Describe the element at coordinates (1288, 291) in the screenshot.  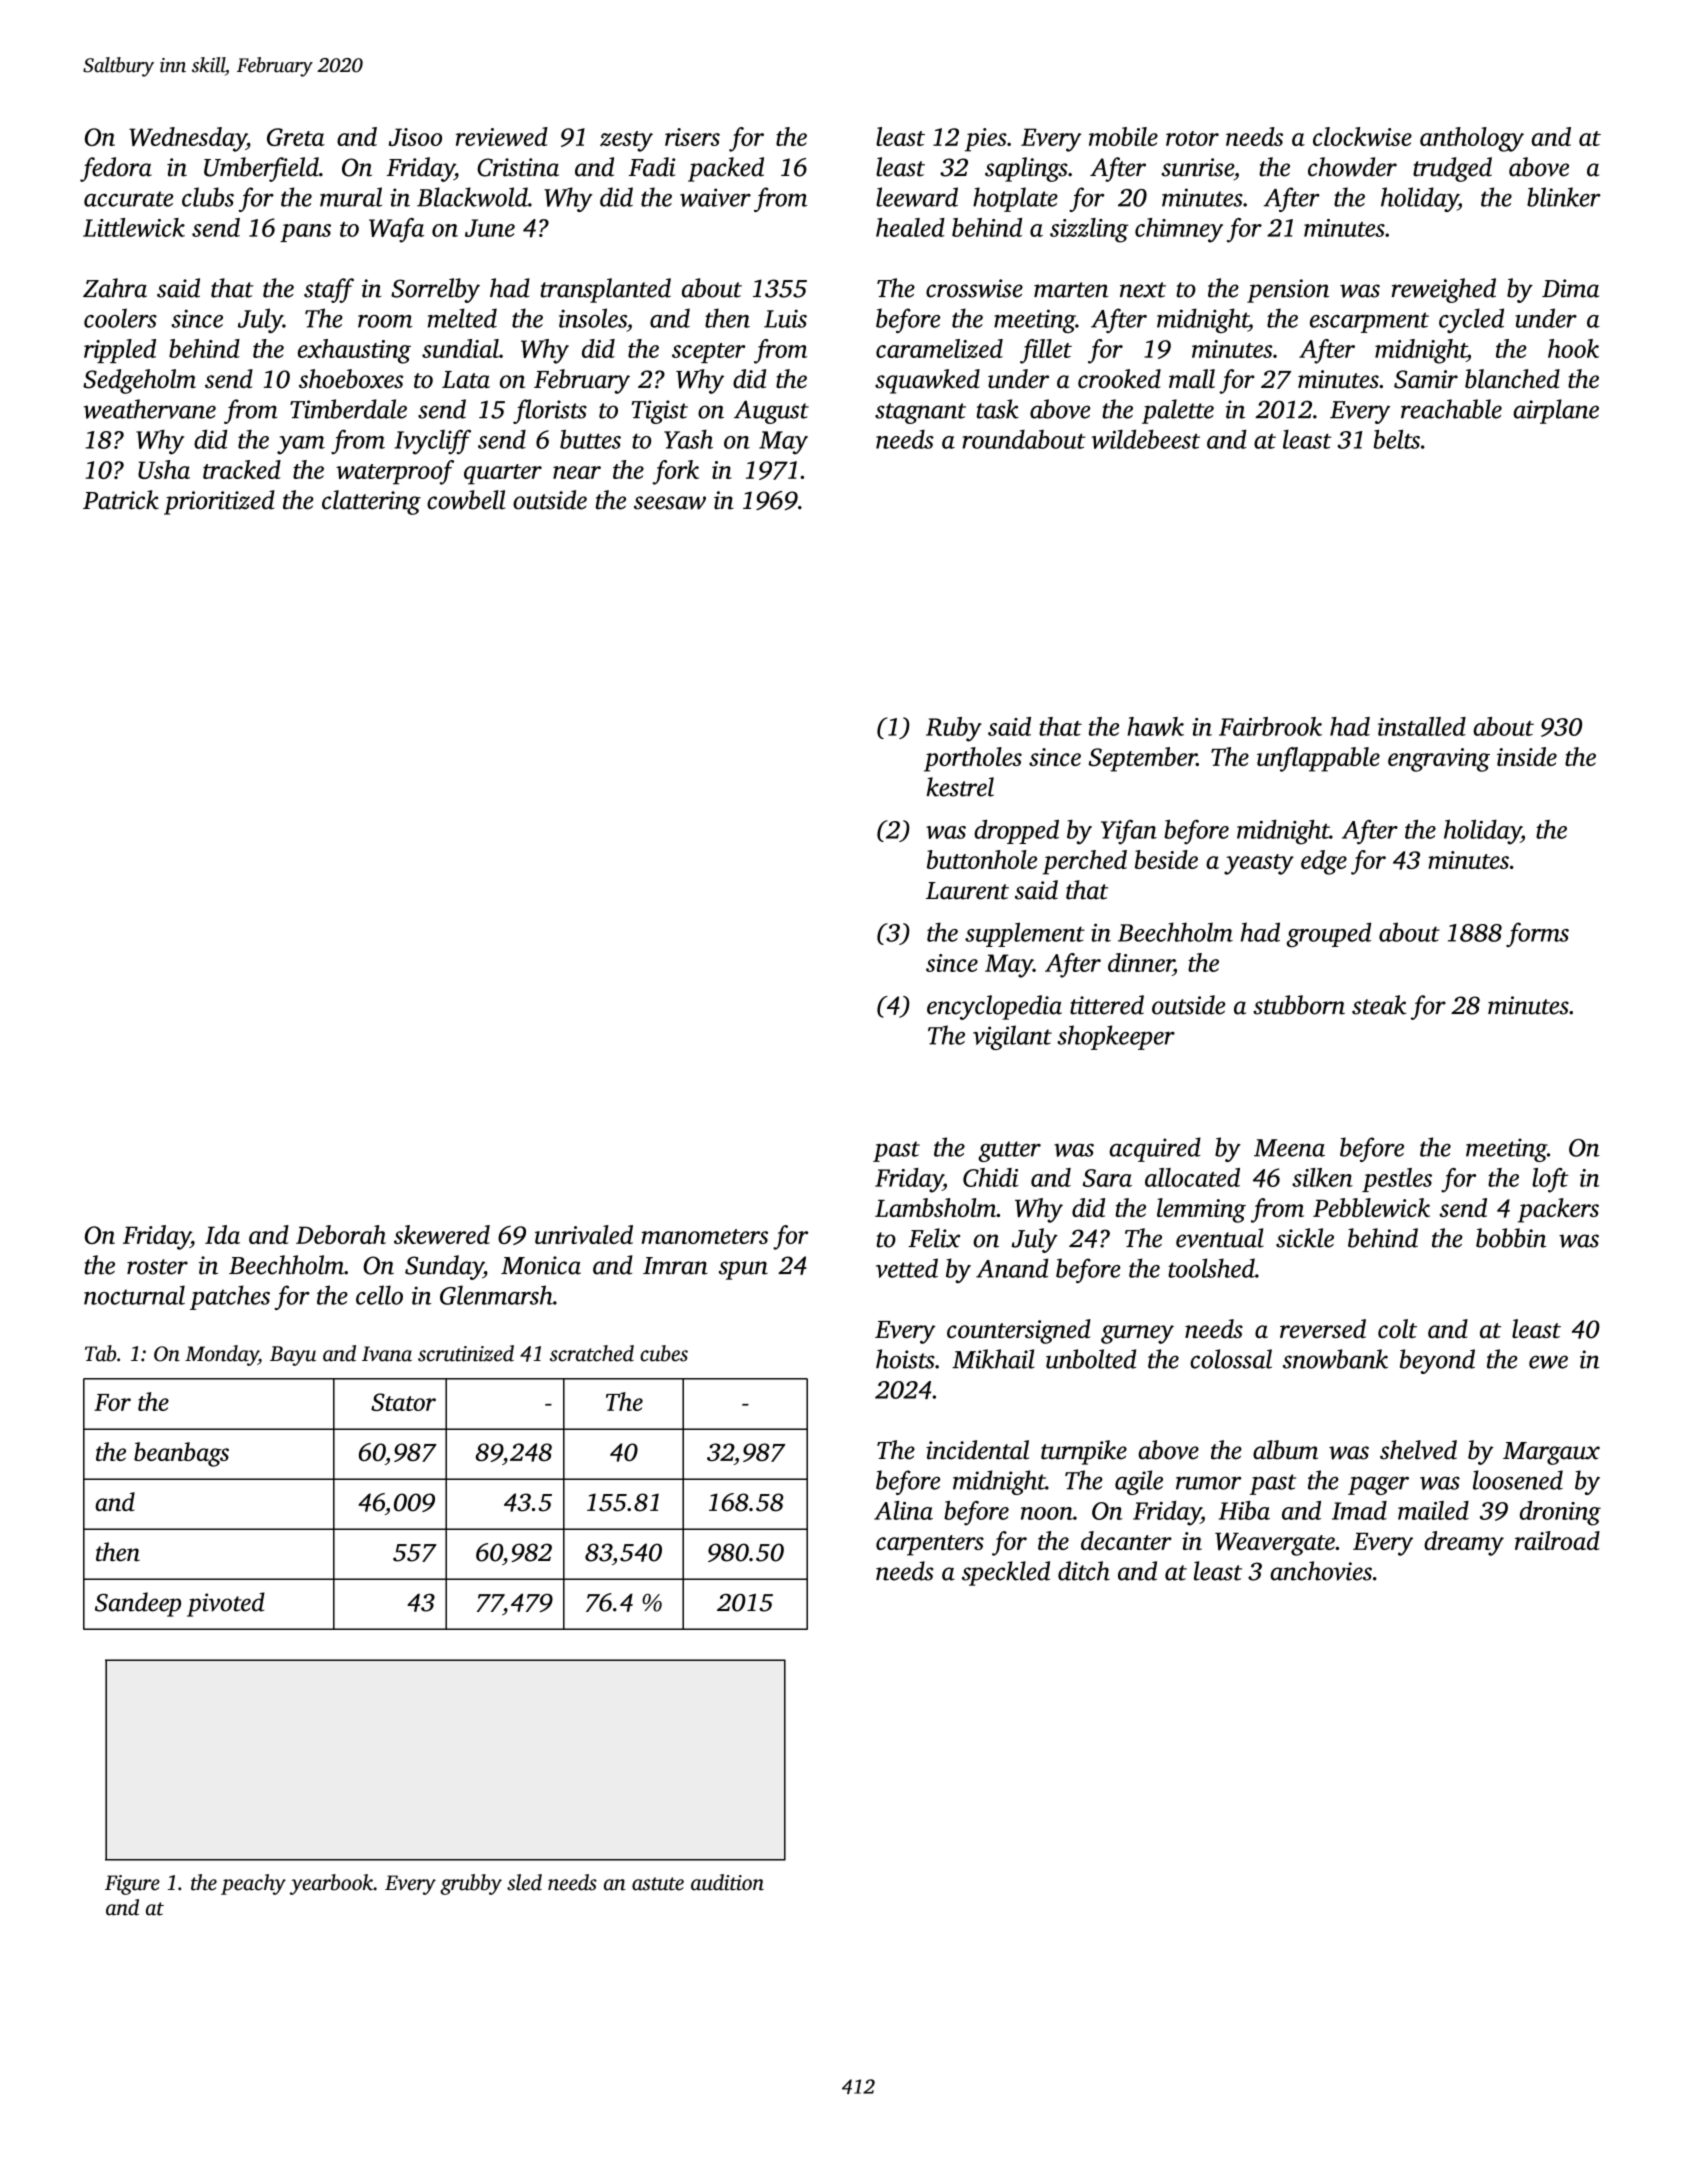
I see `pension` at that location.
